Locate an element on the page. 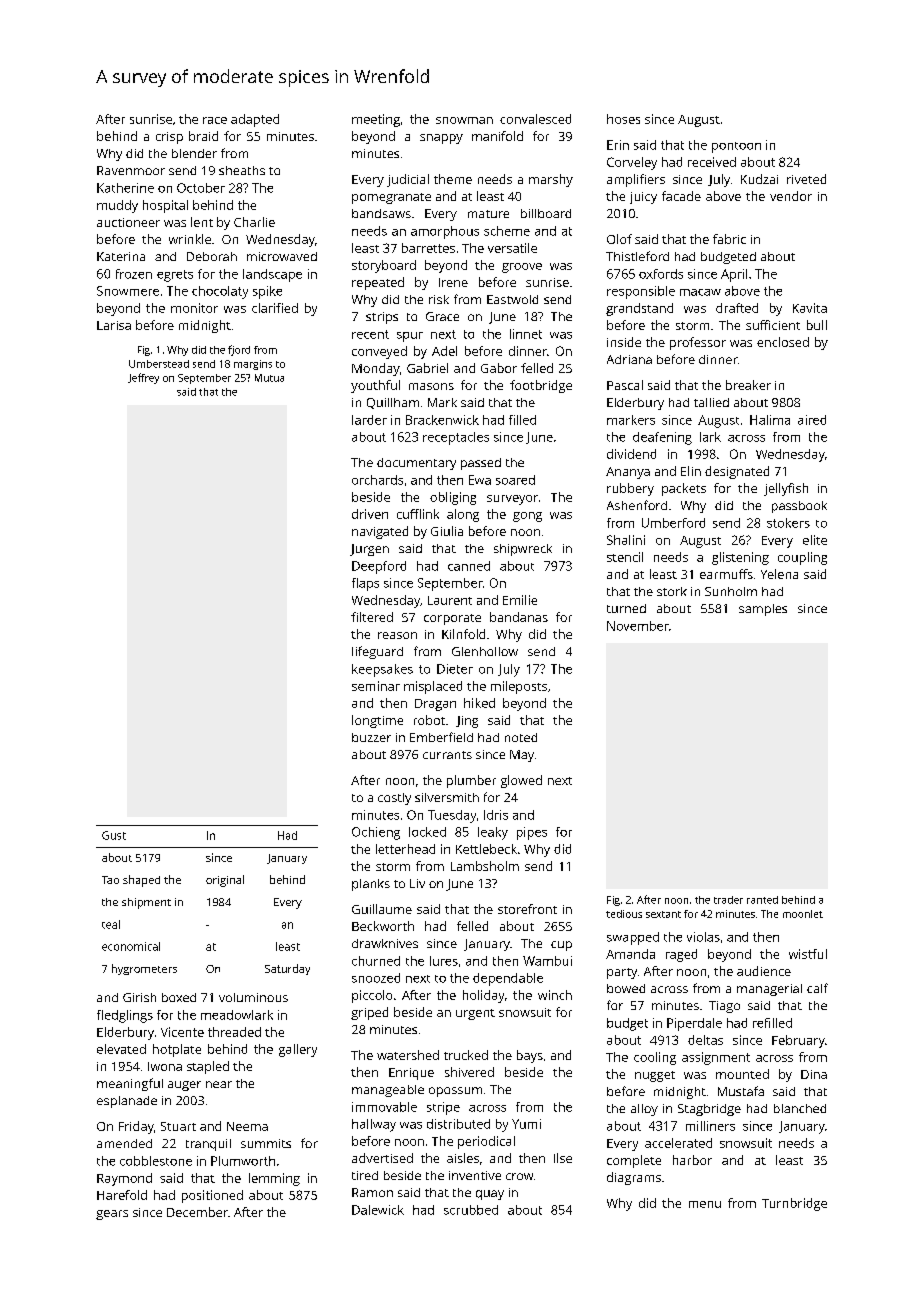  Dieter is located at coordinates (455, 669).
